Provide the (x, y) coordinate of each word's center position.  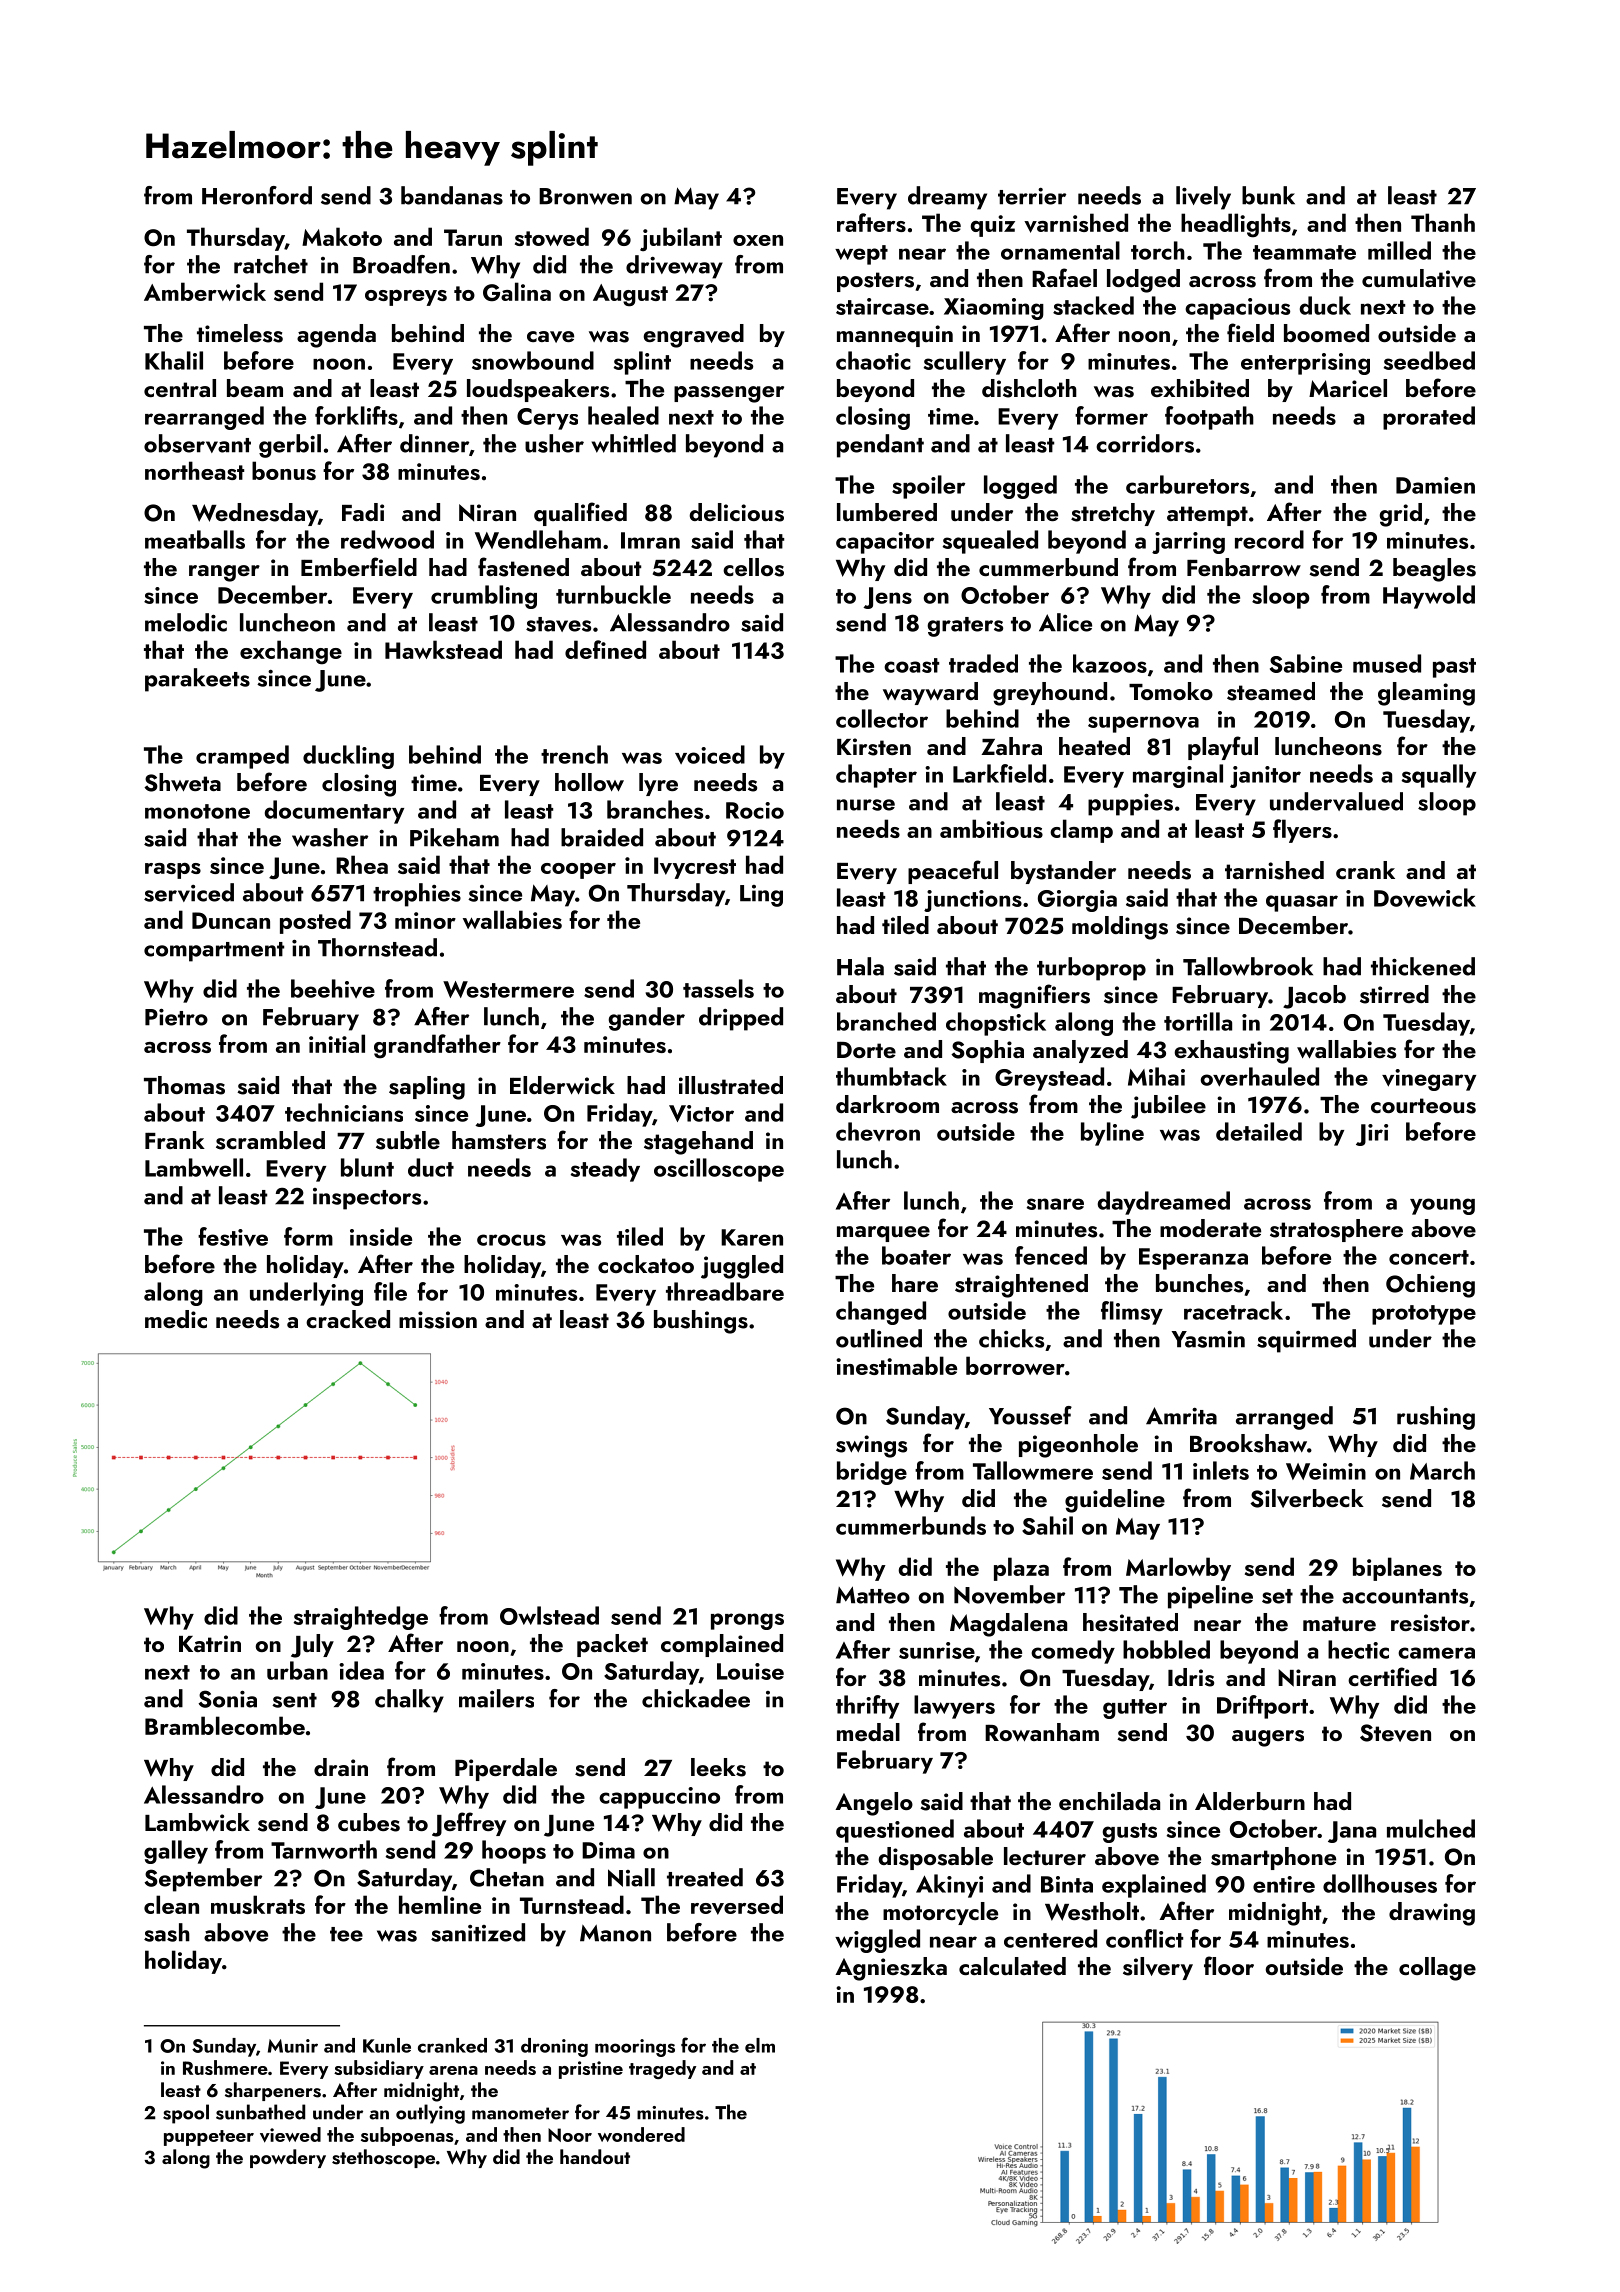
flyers (1302, 831)
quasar (1302, 903)
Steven (1395, 1733)
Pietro (176, 1017)
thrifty (867, 1707)
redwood (387, 539)
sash (167, 1932)
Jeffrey (469, 1824)
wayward (930, 693)
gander (646, 1019)
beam (255, 388)
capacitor (885, 543)
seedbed (1429, 360)
